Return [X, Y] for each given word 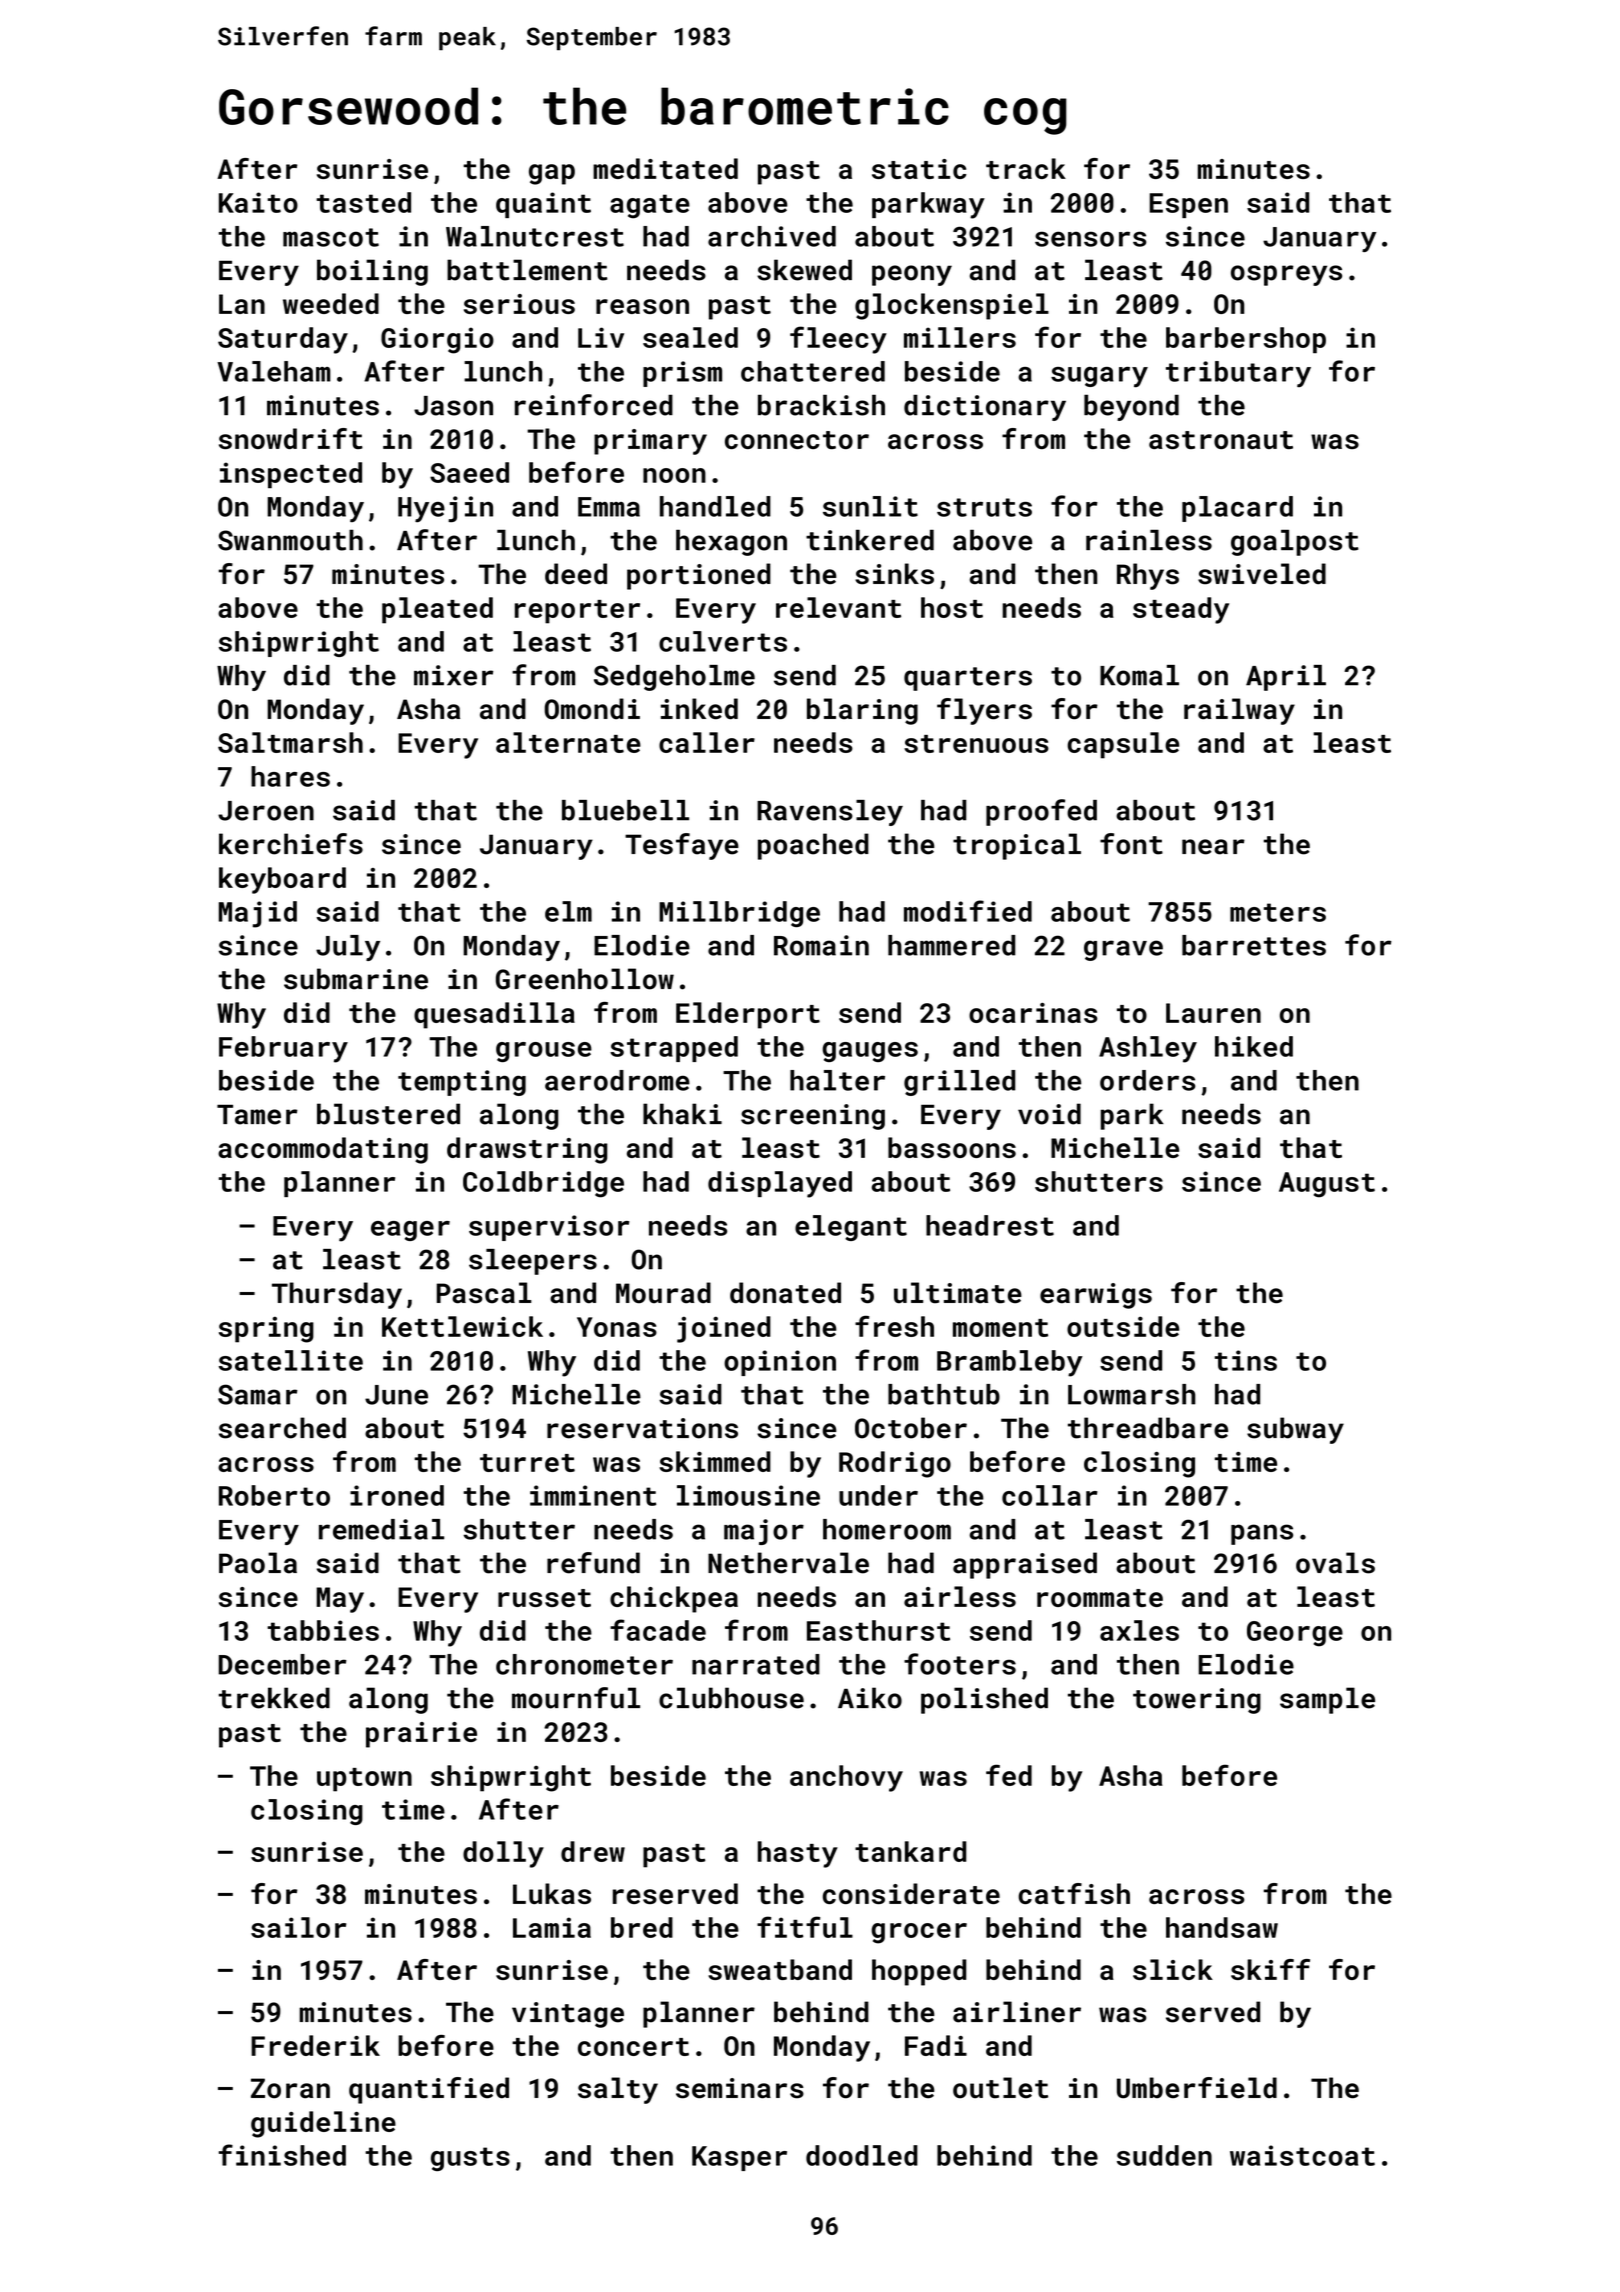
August [1327, 1185]
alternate [568, 742]
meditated [665, 168]
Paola [258, 1563]
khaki [682, 1114]
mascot [331, 237]
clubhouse [731, 1698]
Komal [1139, 675]
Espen [1188, 205]
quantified [429, 2090]
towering [1197, 1701]
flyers [984, 711]
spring [266, 1329]
